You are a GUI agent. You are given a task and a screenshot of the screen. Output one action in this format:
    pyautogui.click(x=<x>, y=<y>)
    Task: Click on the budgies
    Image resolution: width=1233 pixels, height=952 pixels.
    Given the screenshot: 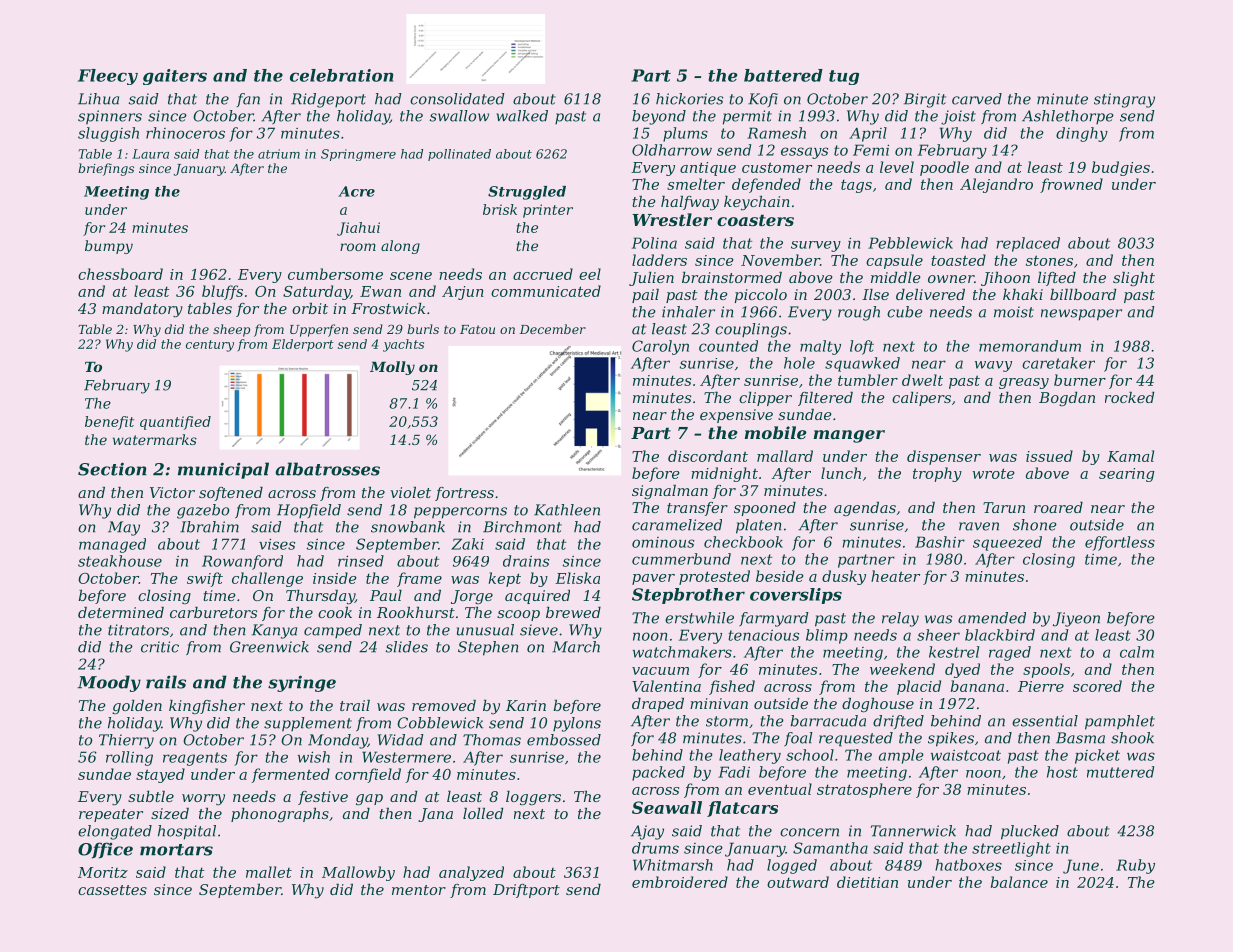 What is the action you would take?
    pyautogui.click(x=1121, y=168)
